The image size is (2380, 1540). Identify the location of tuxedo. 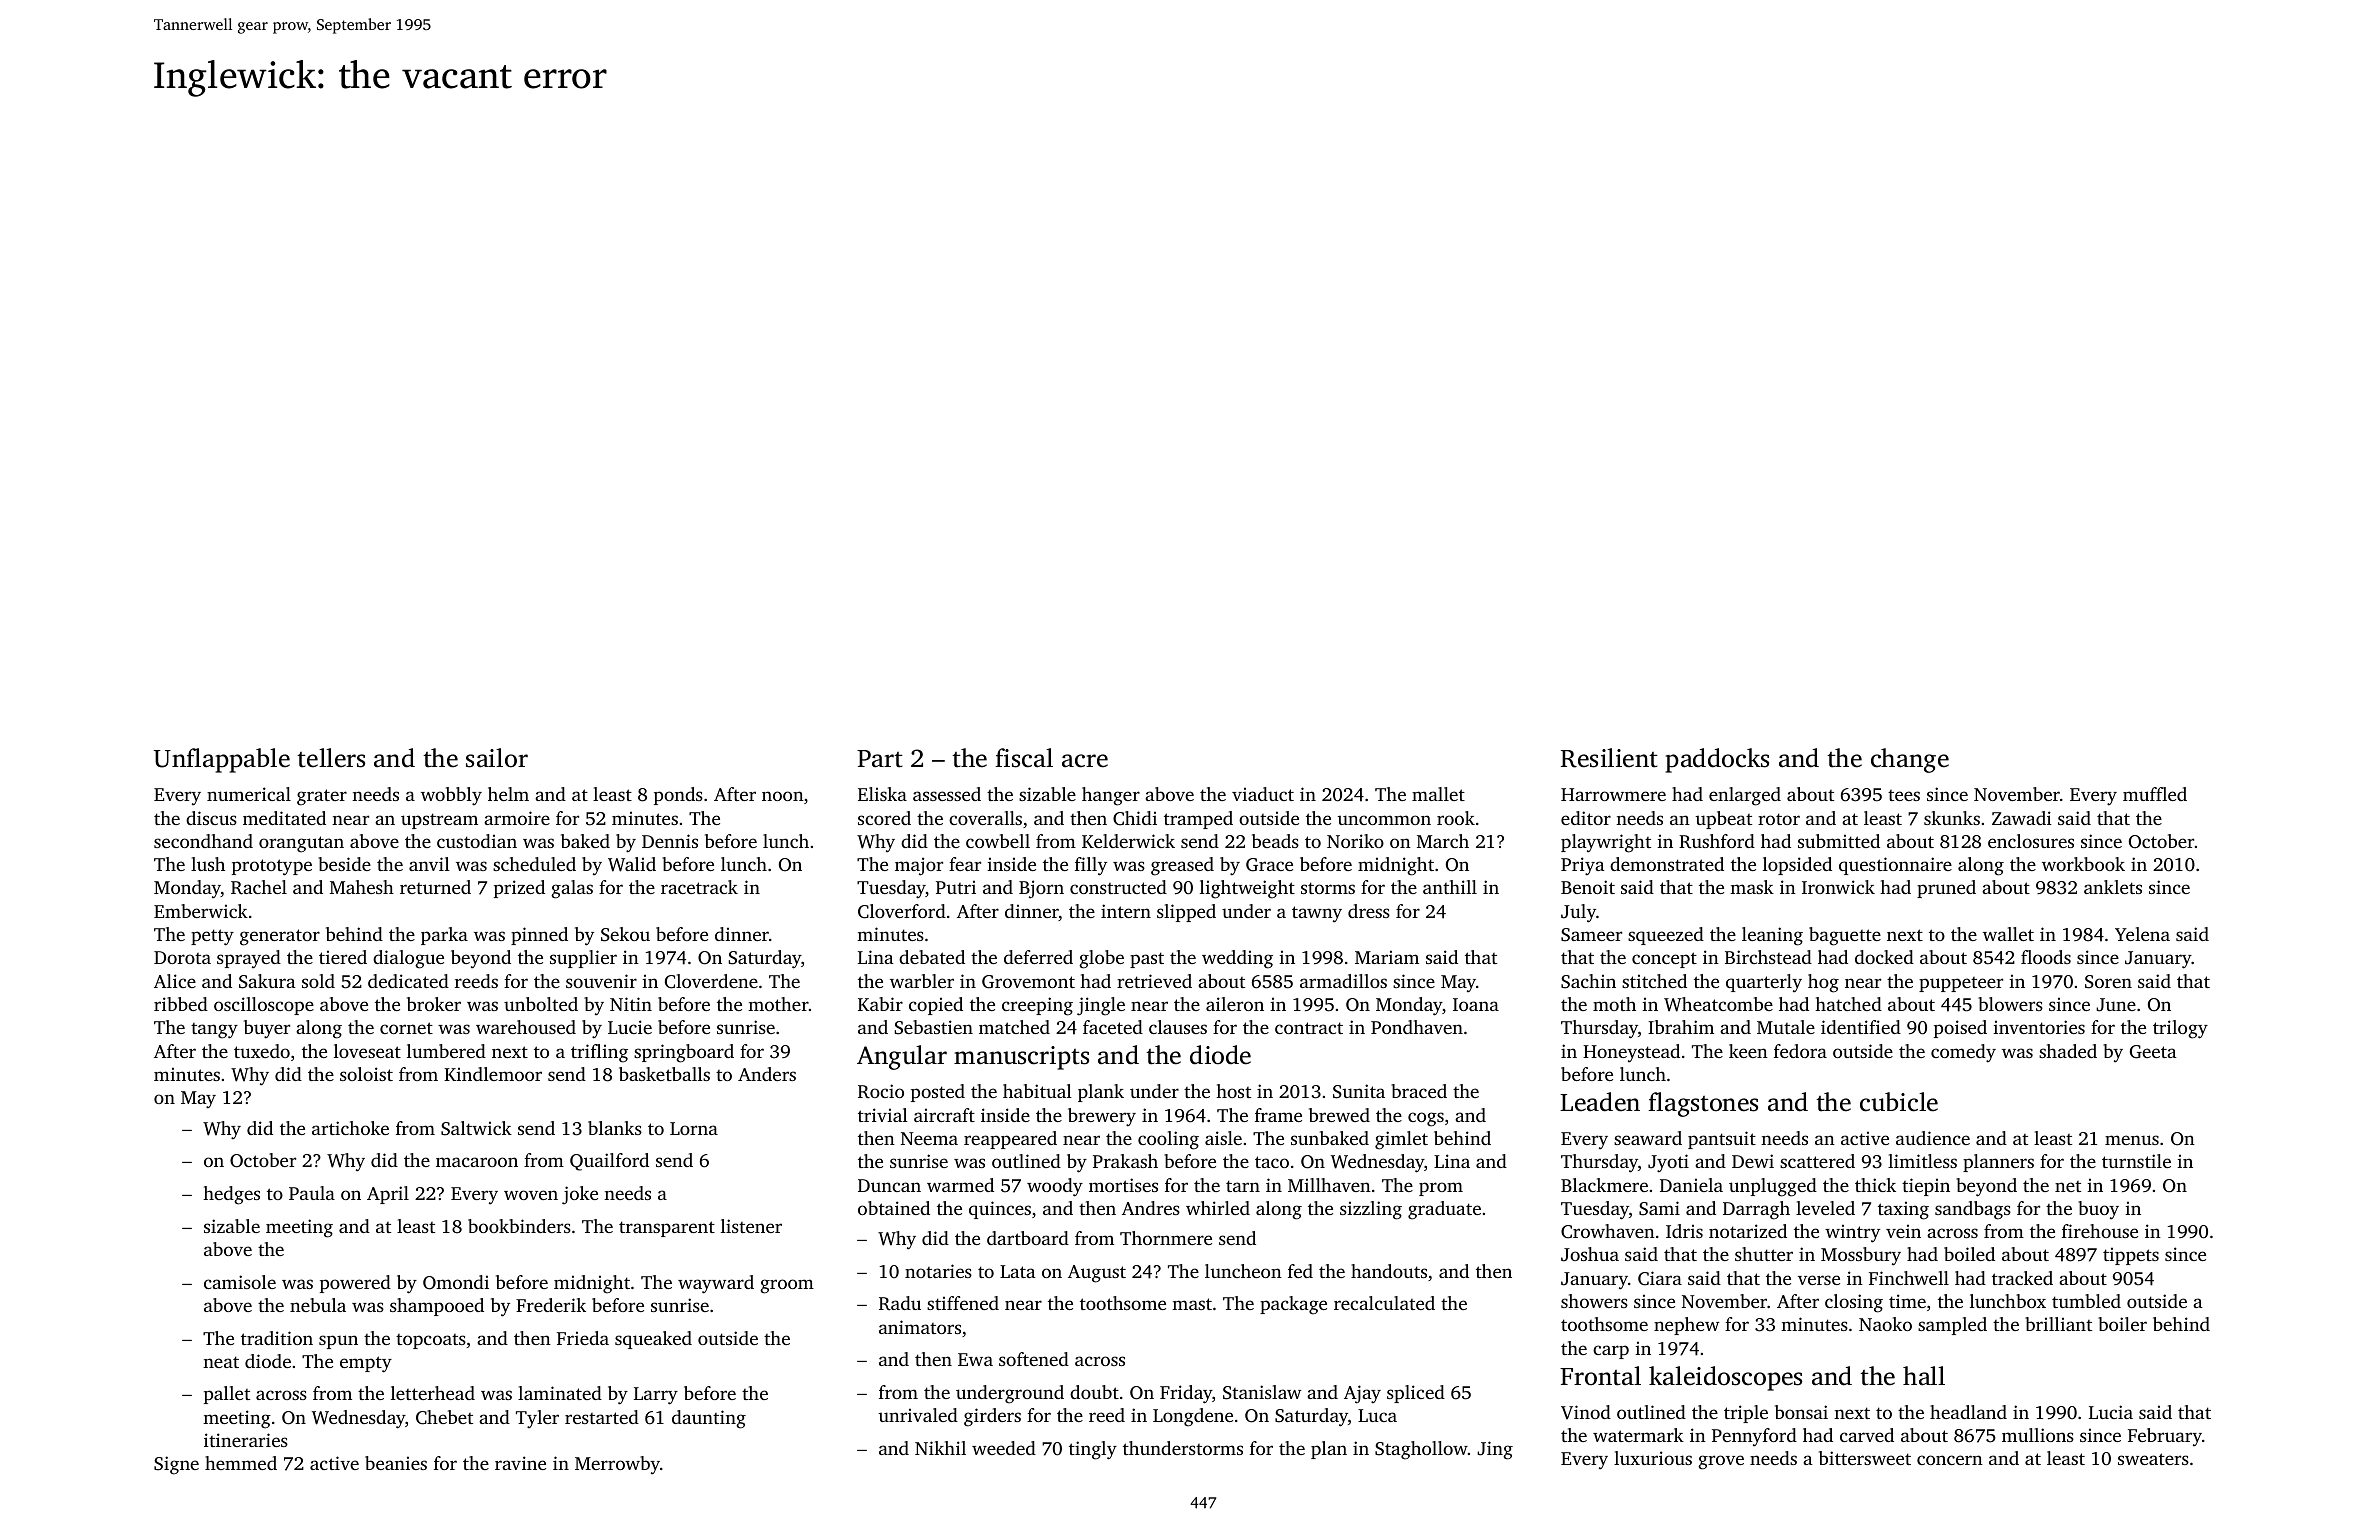
(262, 1051).
